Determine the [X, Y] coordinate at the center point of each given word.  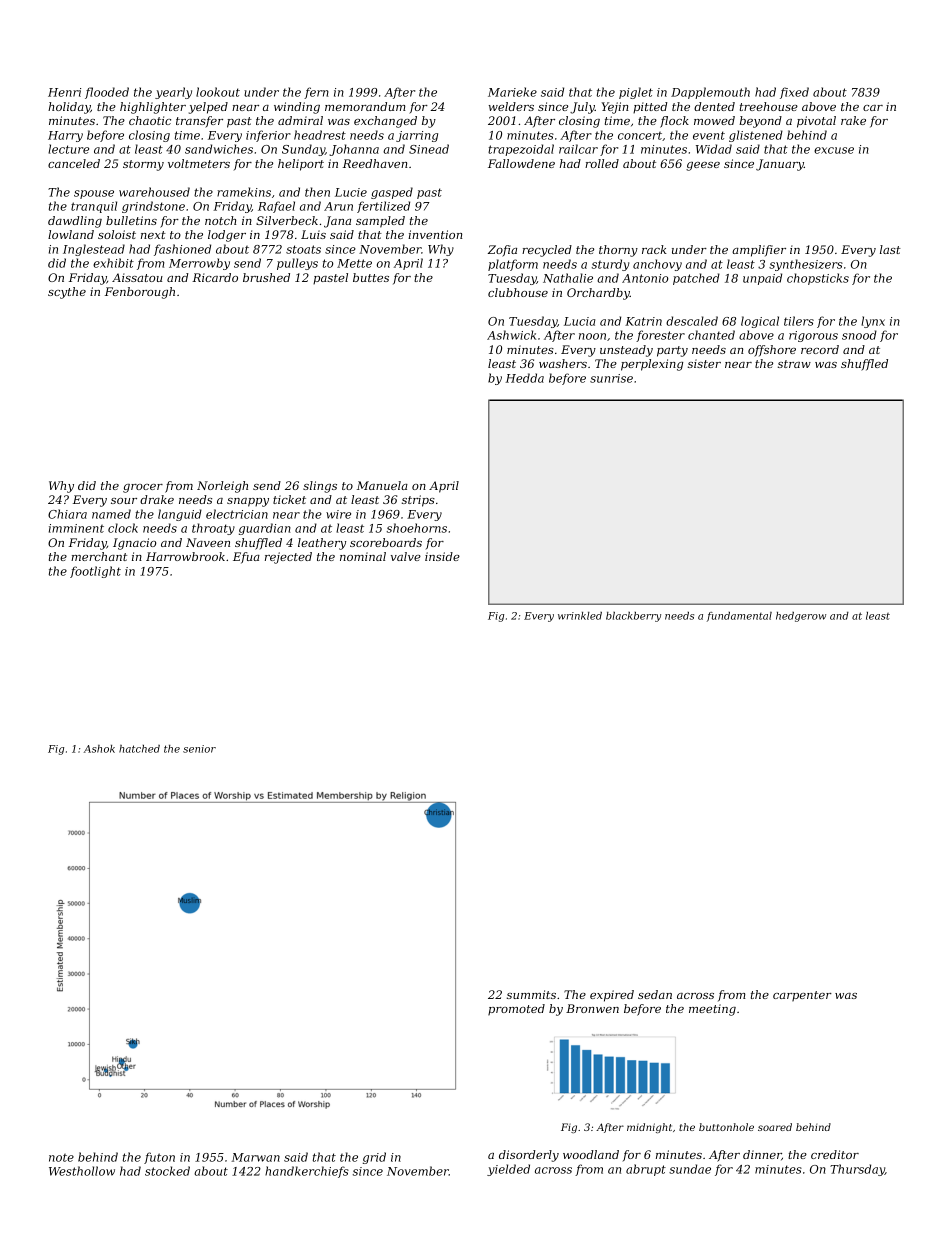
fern [316, 93]
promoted [516, 1010]
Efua [246, 558]
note [61, 1158]
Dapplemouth [710, 93]
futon [159, 1158]
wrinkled [580, 616]
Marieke [512, 92]
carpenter [802, 996]
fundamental [739, 617]
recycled [547, 251]
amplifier [759, 251]
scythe [67, 293]
